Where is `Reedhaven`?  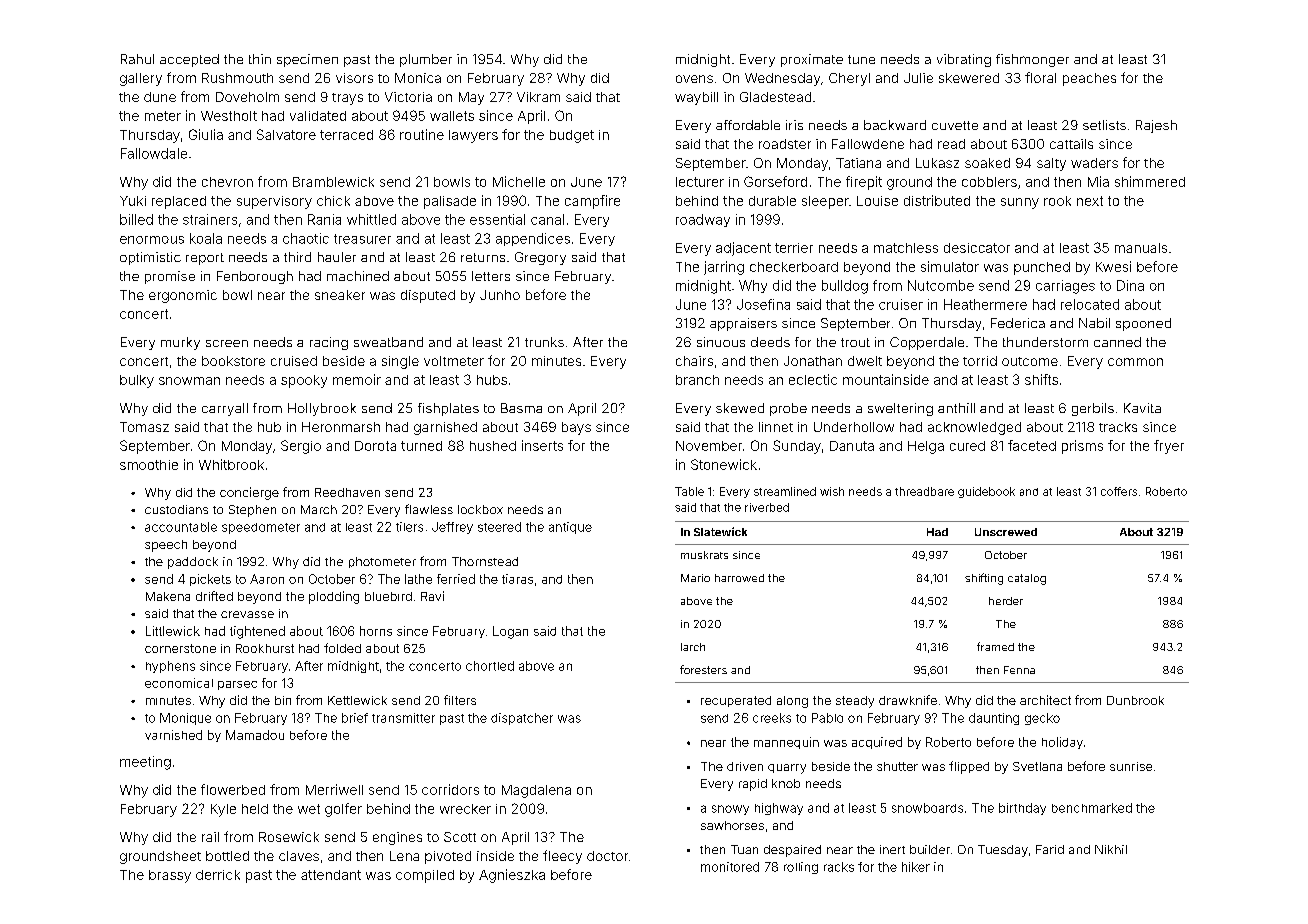 Reedhaven is located at coordinates (347, 492).
